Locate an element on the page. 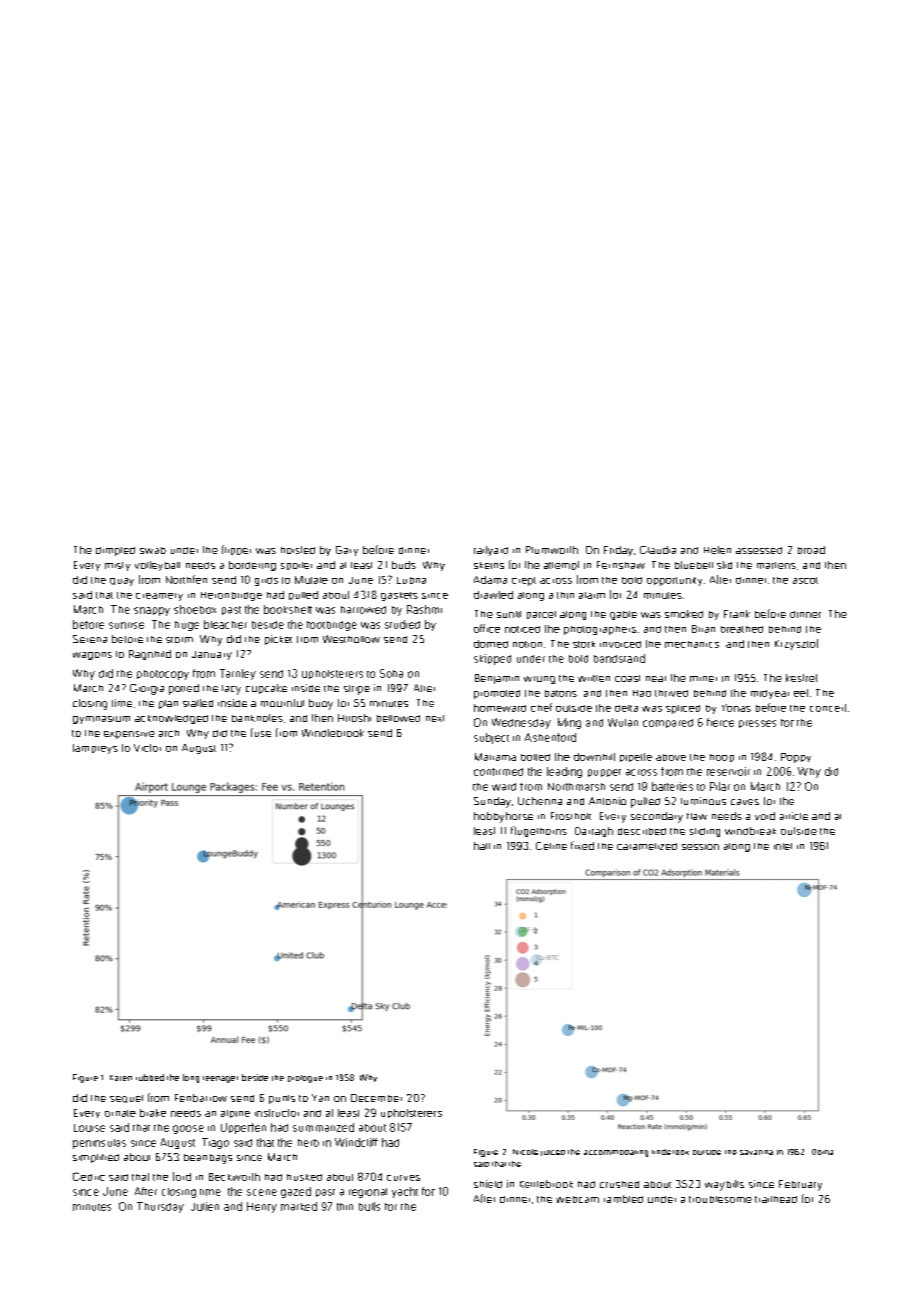  inlet is located at coordinates (783, 846).
